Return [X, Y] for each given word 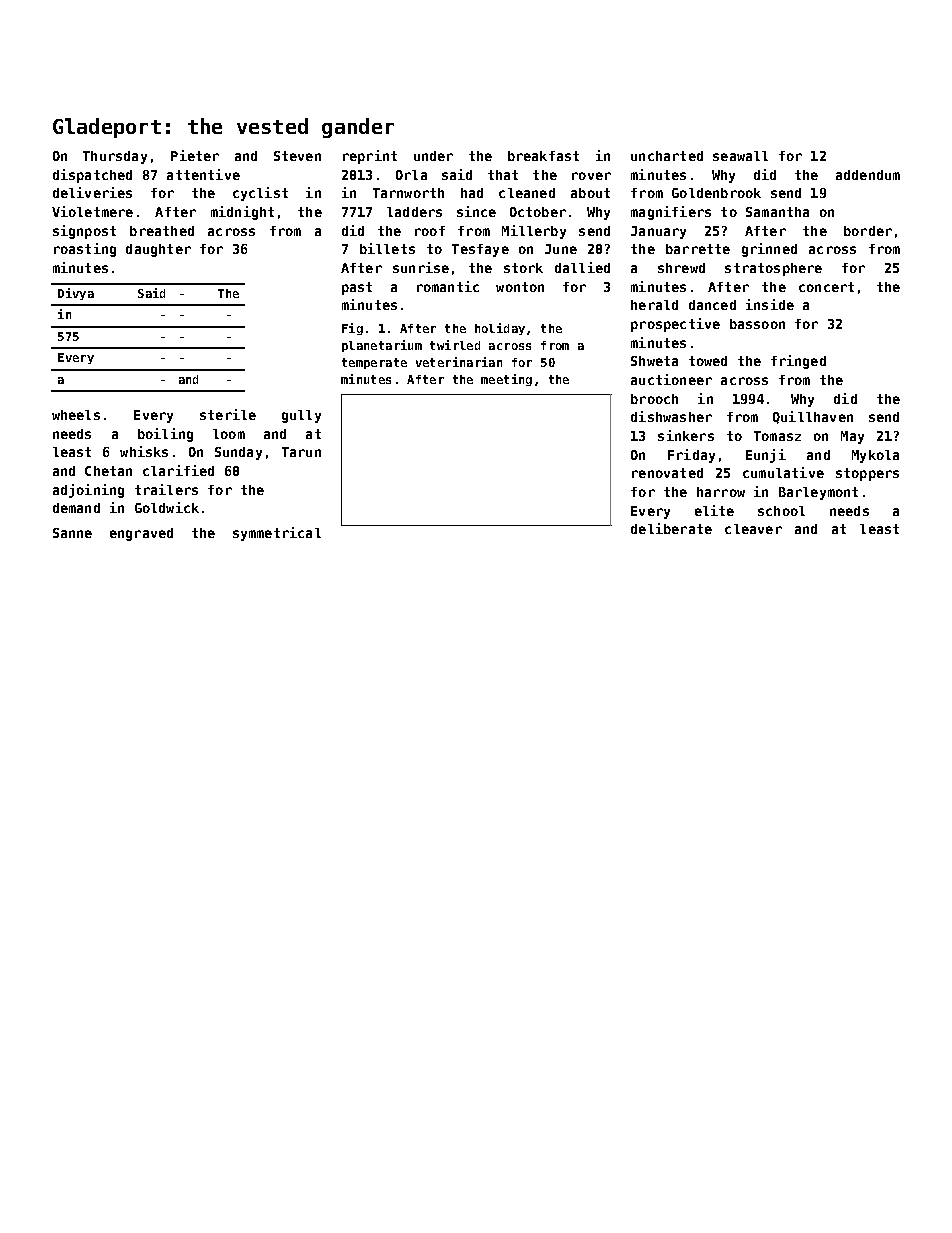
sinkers [686, 435]
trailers [166, 489]
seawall [740, 156]
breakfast [543, 156]
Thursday [115, 157]
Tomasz [777, 436]
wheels [76, 415]
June [561, 249]
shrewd [681, 268]
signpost [84, 232]
